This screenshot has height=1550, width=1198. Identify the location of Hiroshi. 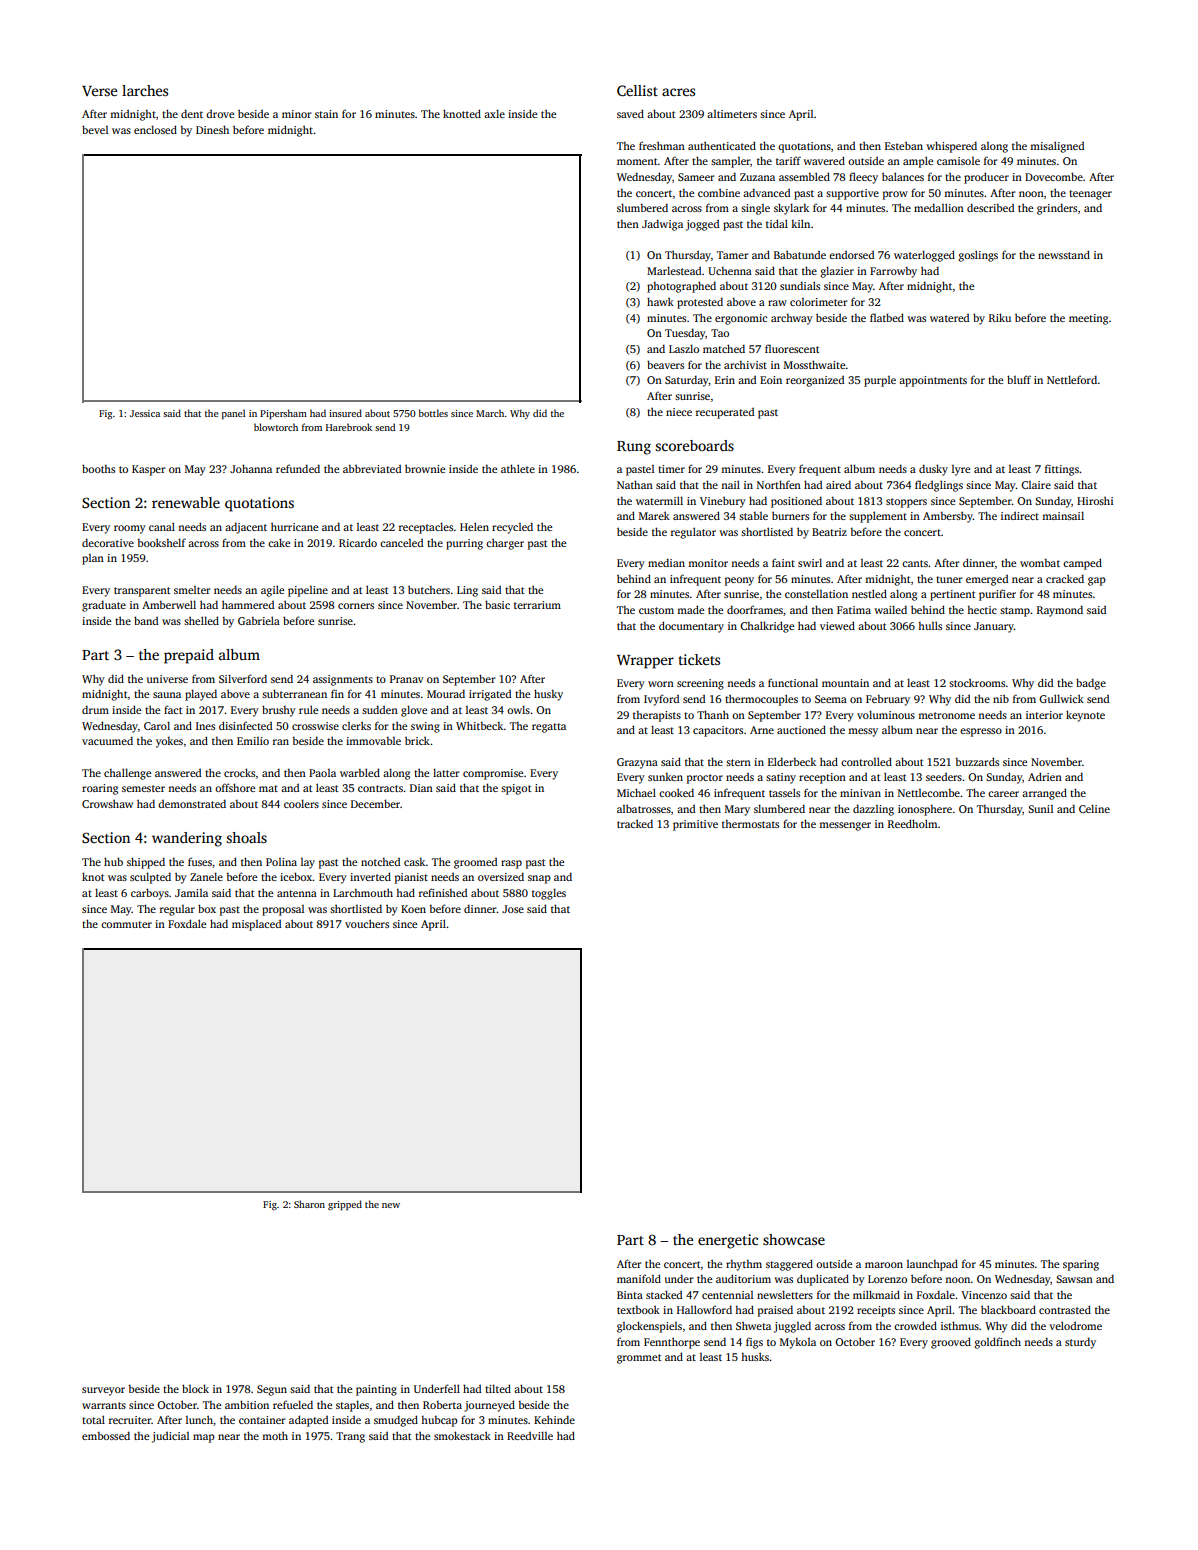
(1095, 500).
